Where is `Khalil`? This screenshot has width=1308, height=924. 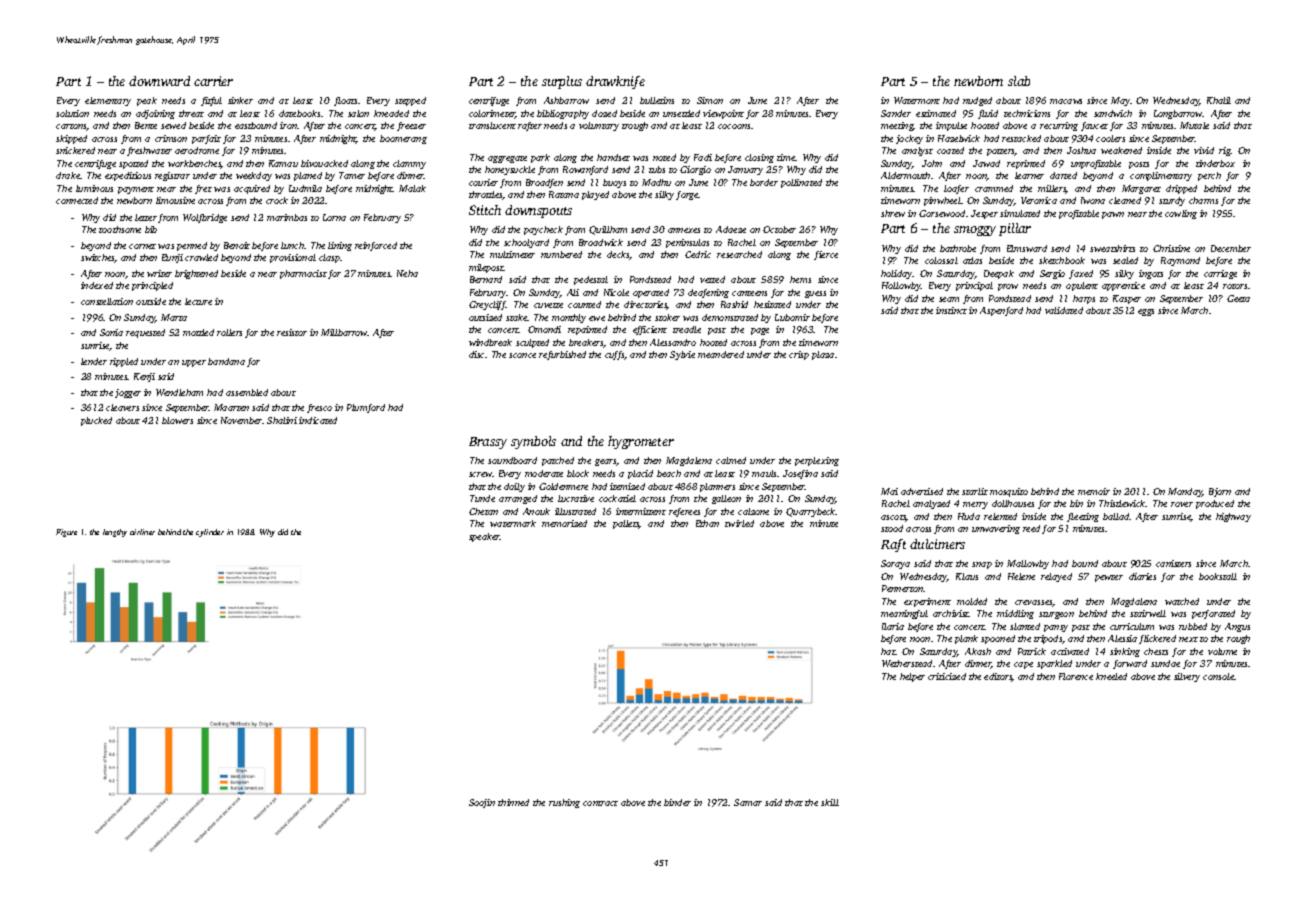
Khalil is located at coordinates (1219, 100).
